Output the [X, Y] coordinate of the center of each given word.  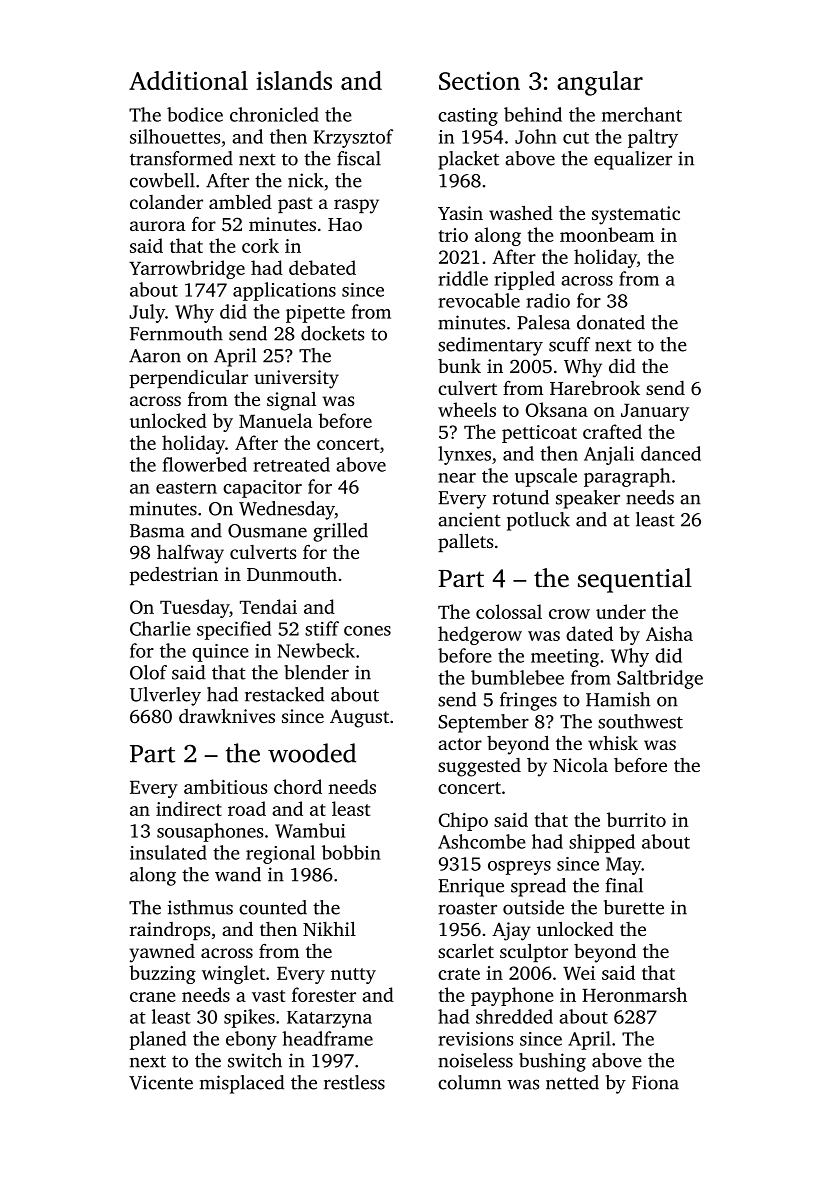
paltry [653, 138]
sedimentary [490, 346]
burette [634, 907]
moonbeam [607, 234]
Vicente [161, 1082]
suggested [479, 767]
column [469, 1082]
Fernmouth [176, 333]
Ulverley [165, 696]
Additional [188, 80]
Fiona [655, 1082]
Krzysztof [353, 138]
